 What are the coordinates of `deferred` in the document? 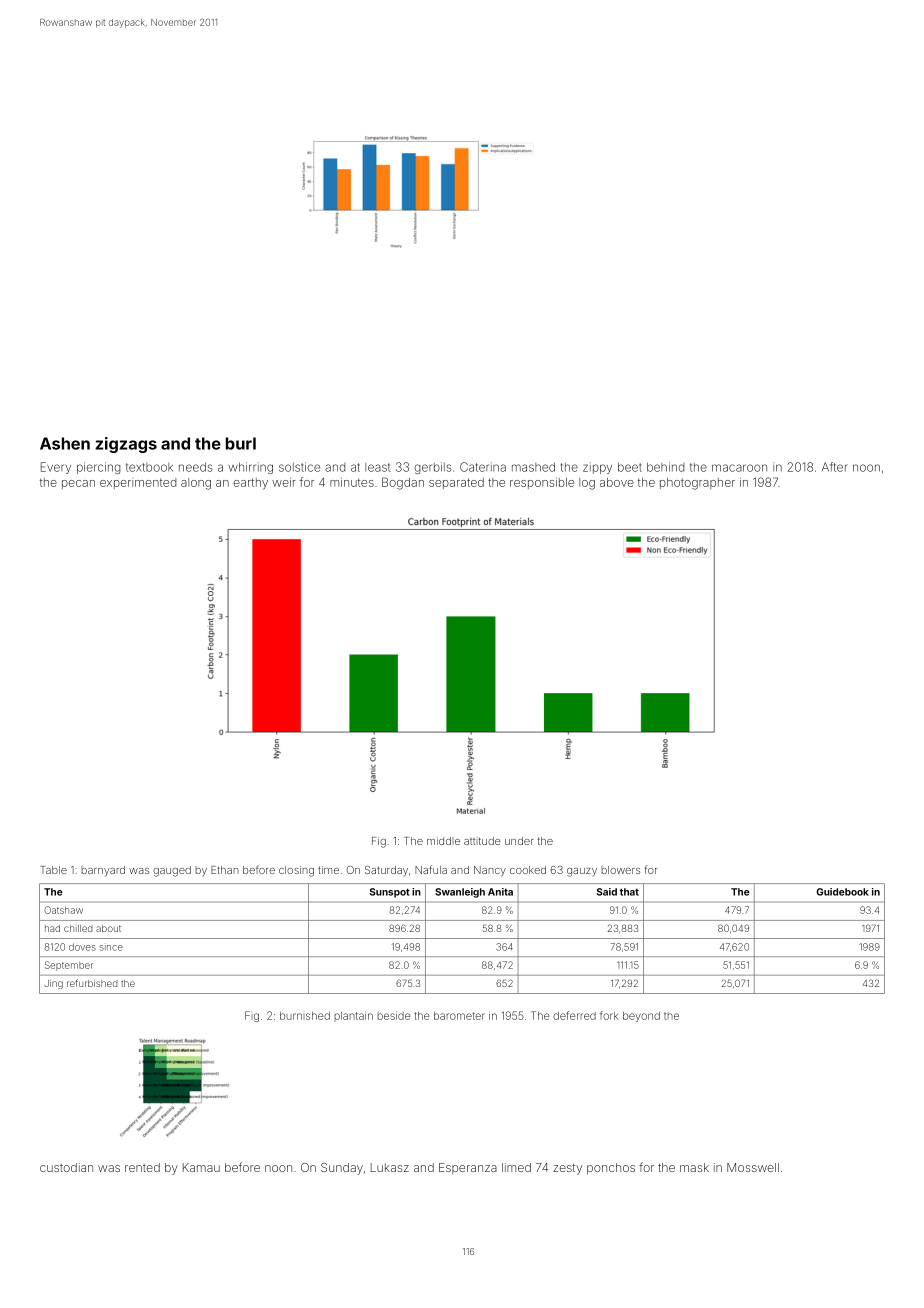 It's located at (574, 1015).
